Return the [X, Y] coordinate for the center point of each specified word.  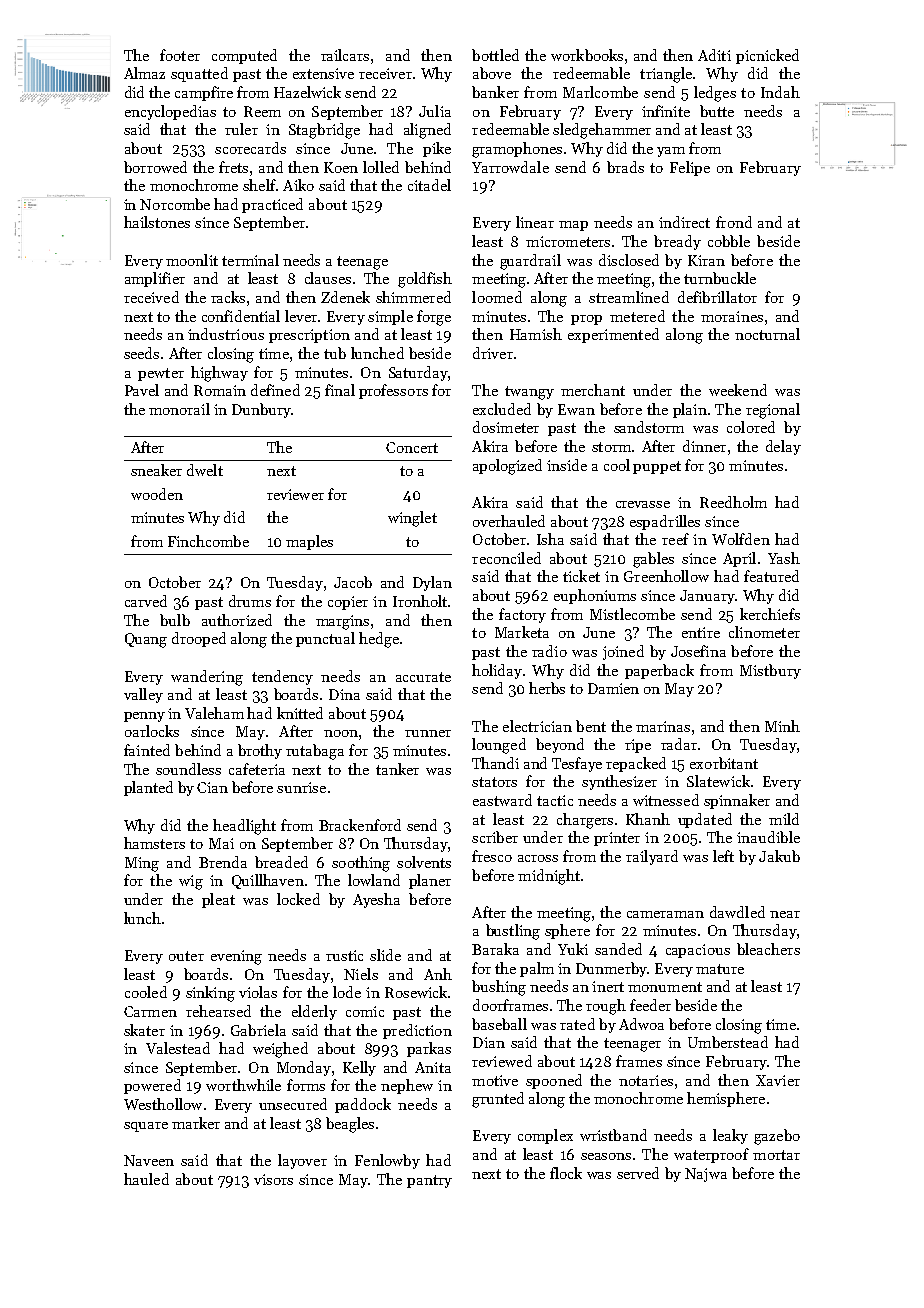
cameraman [665, 914]
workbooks [587, 55]
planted [148, 788]
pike [437, 149]
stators [494, 782]
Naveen [149, 1160]
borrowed [155, 167]
